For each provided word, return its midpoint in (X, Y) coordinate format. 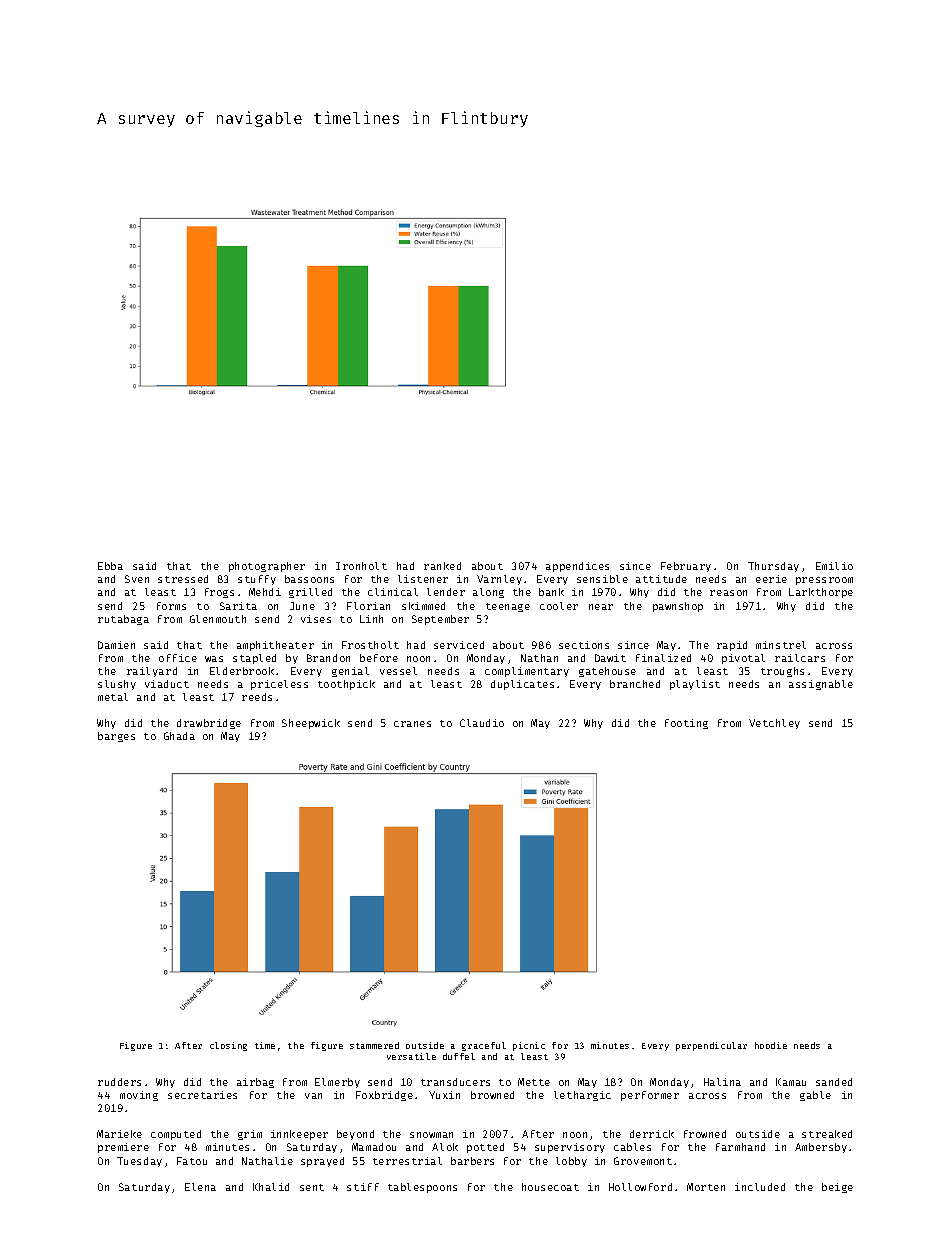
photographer (267, 567)
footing (686, 724)
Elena (200, 1187)
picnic (529, 1046)
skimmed (423, 606)
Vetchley (774, 724)
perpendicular (711, 1046)
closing (228, 1046)
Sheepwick (311, 724)
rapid (732, 646)
